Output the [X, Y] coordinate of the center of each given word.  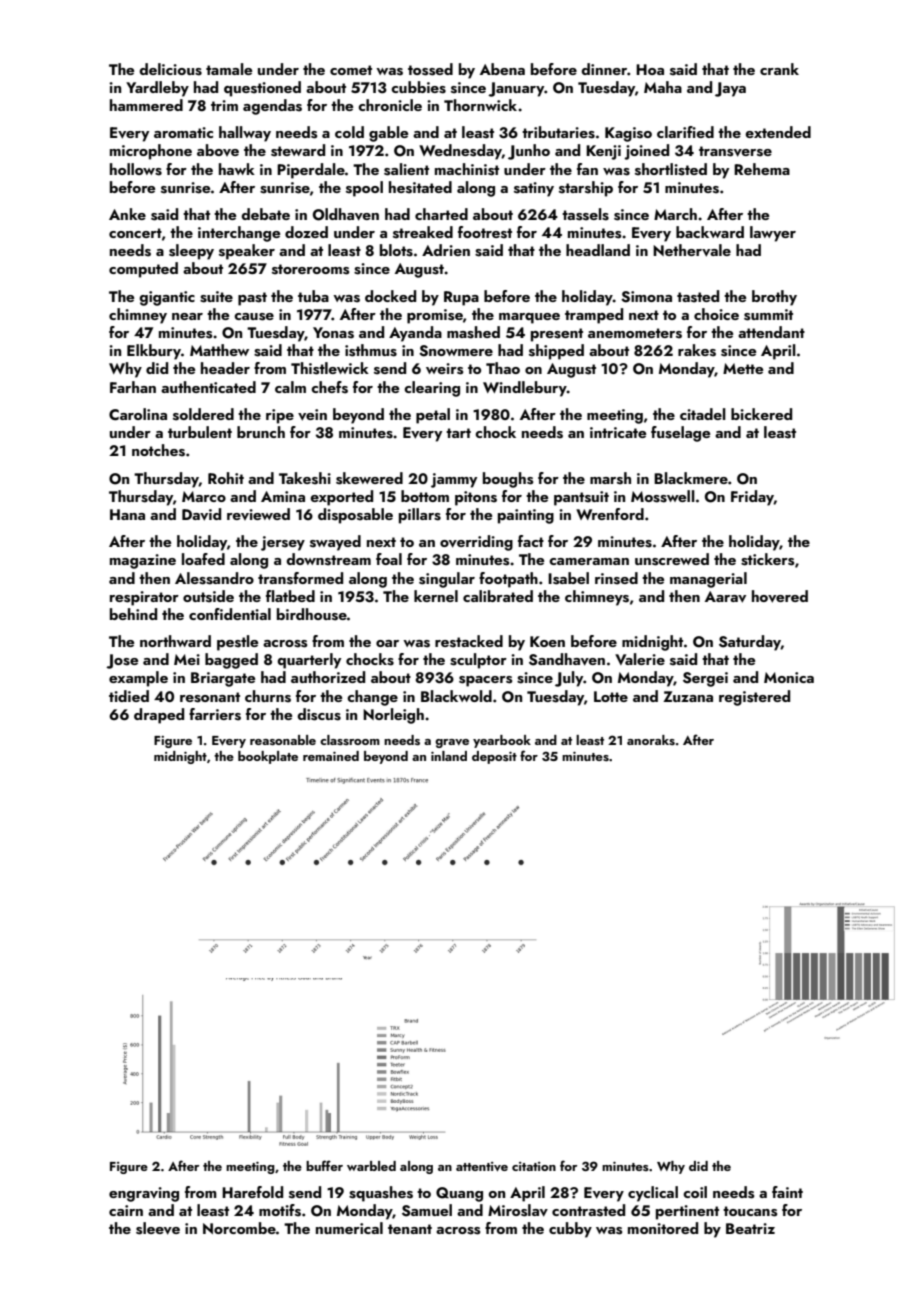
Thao [503, 368]
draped [159, 716]
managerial [708, 580]
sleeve [158, 1228]
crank [779, 69]
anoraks [651, 740]
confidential [230, 614]
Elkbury [154, 352]
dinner [604, 69]
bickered [761, 414]
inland [449, 756]
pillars [420, 516]
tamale [229, 69]
